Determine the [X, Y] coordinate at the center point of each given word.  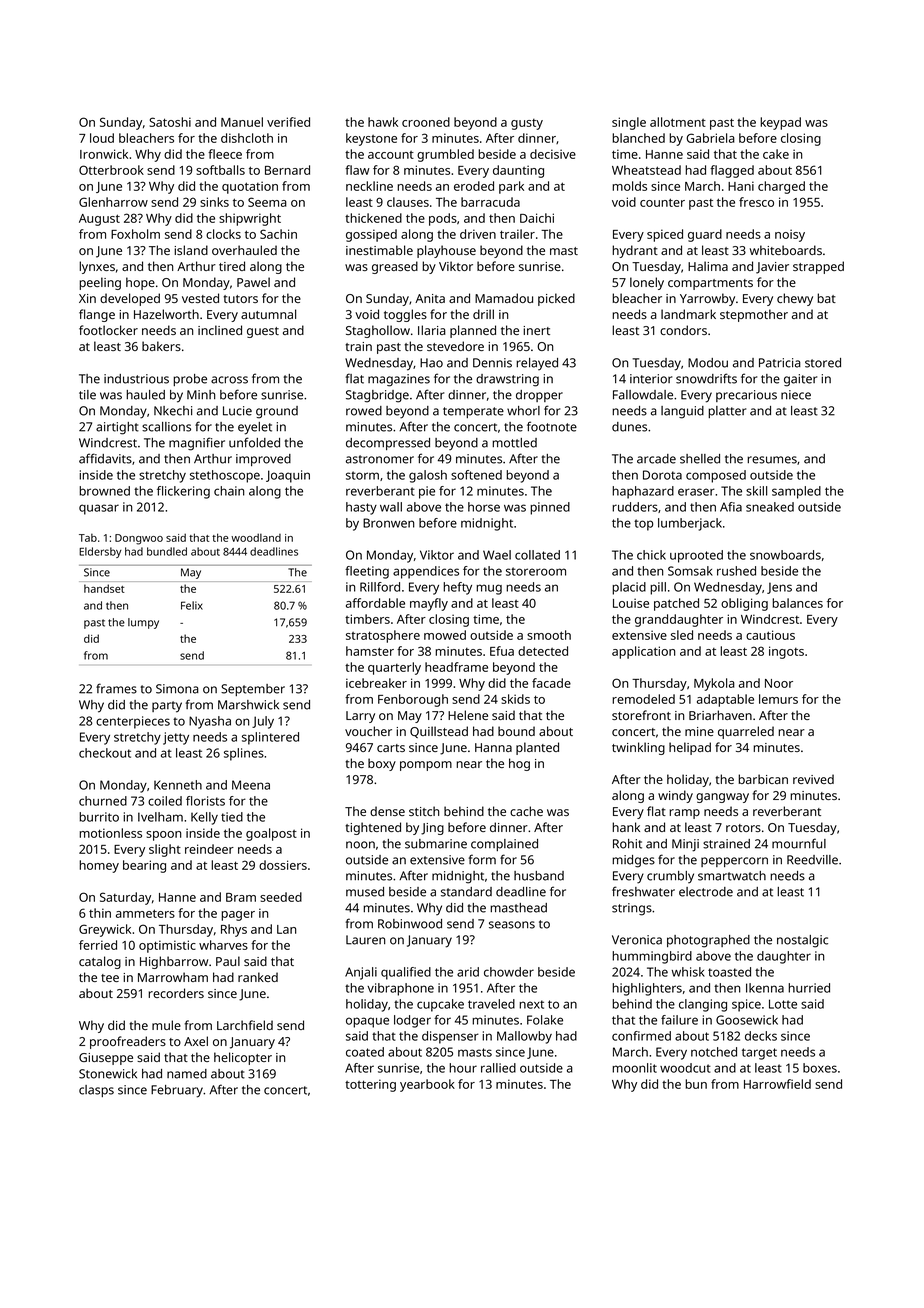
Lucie [237, 411]
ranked [258, 977]
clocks [223, 234]
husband [539, 876]
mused [365, 892]
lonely [647, 283]
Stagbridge [377, 396]
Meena [251, 785]
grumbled [445, 155]
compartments [710, 284]
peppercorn [734, 862]
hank [626, 827]
